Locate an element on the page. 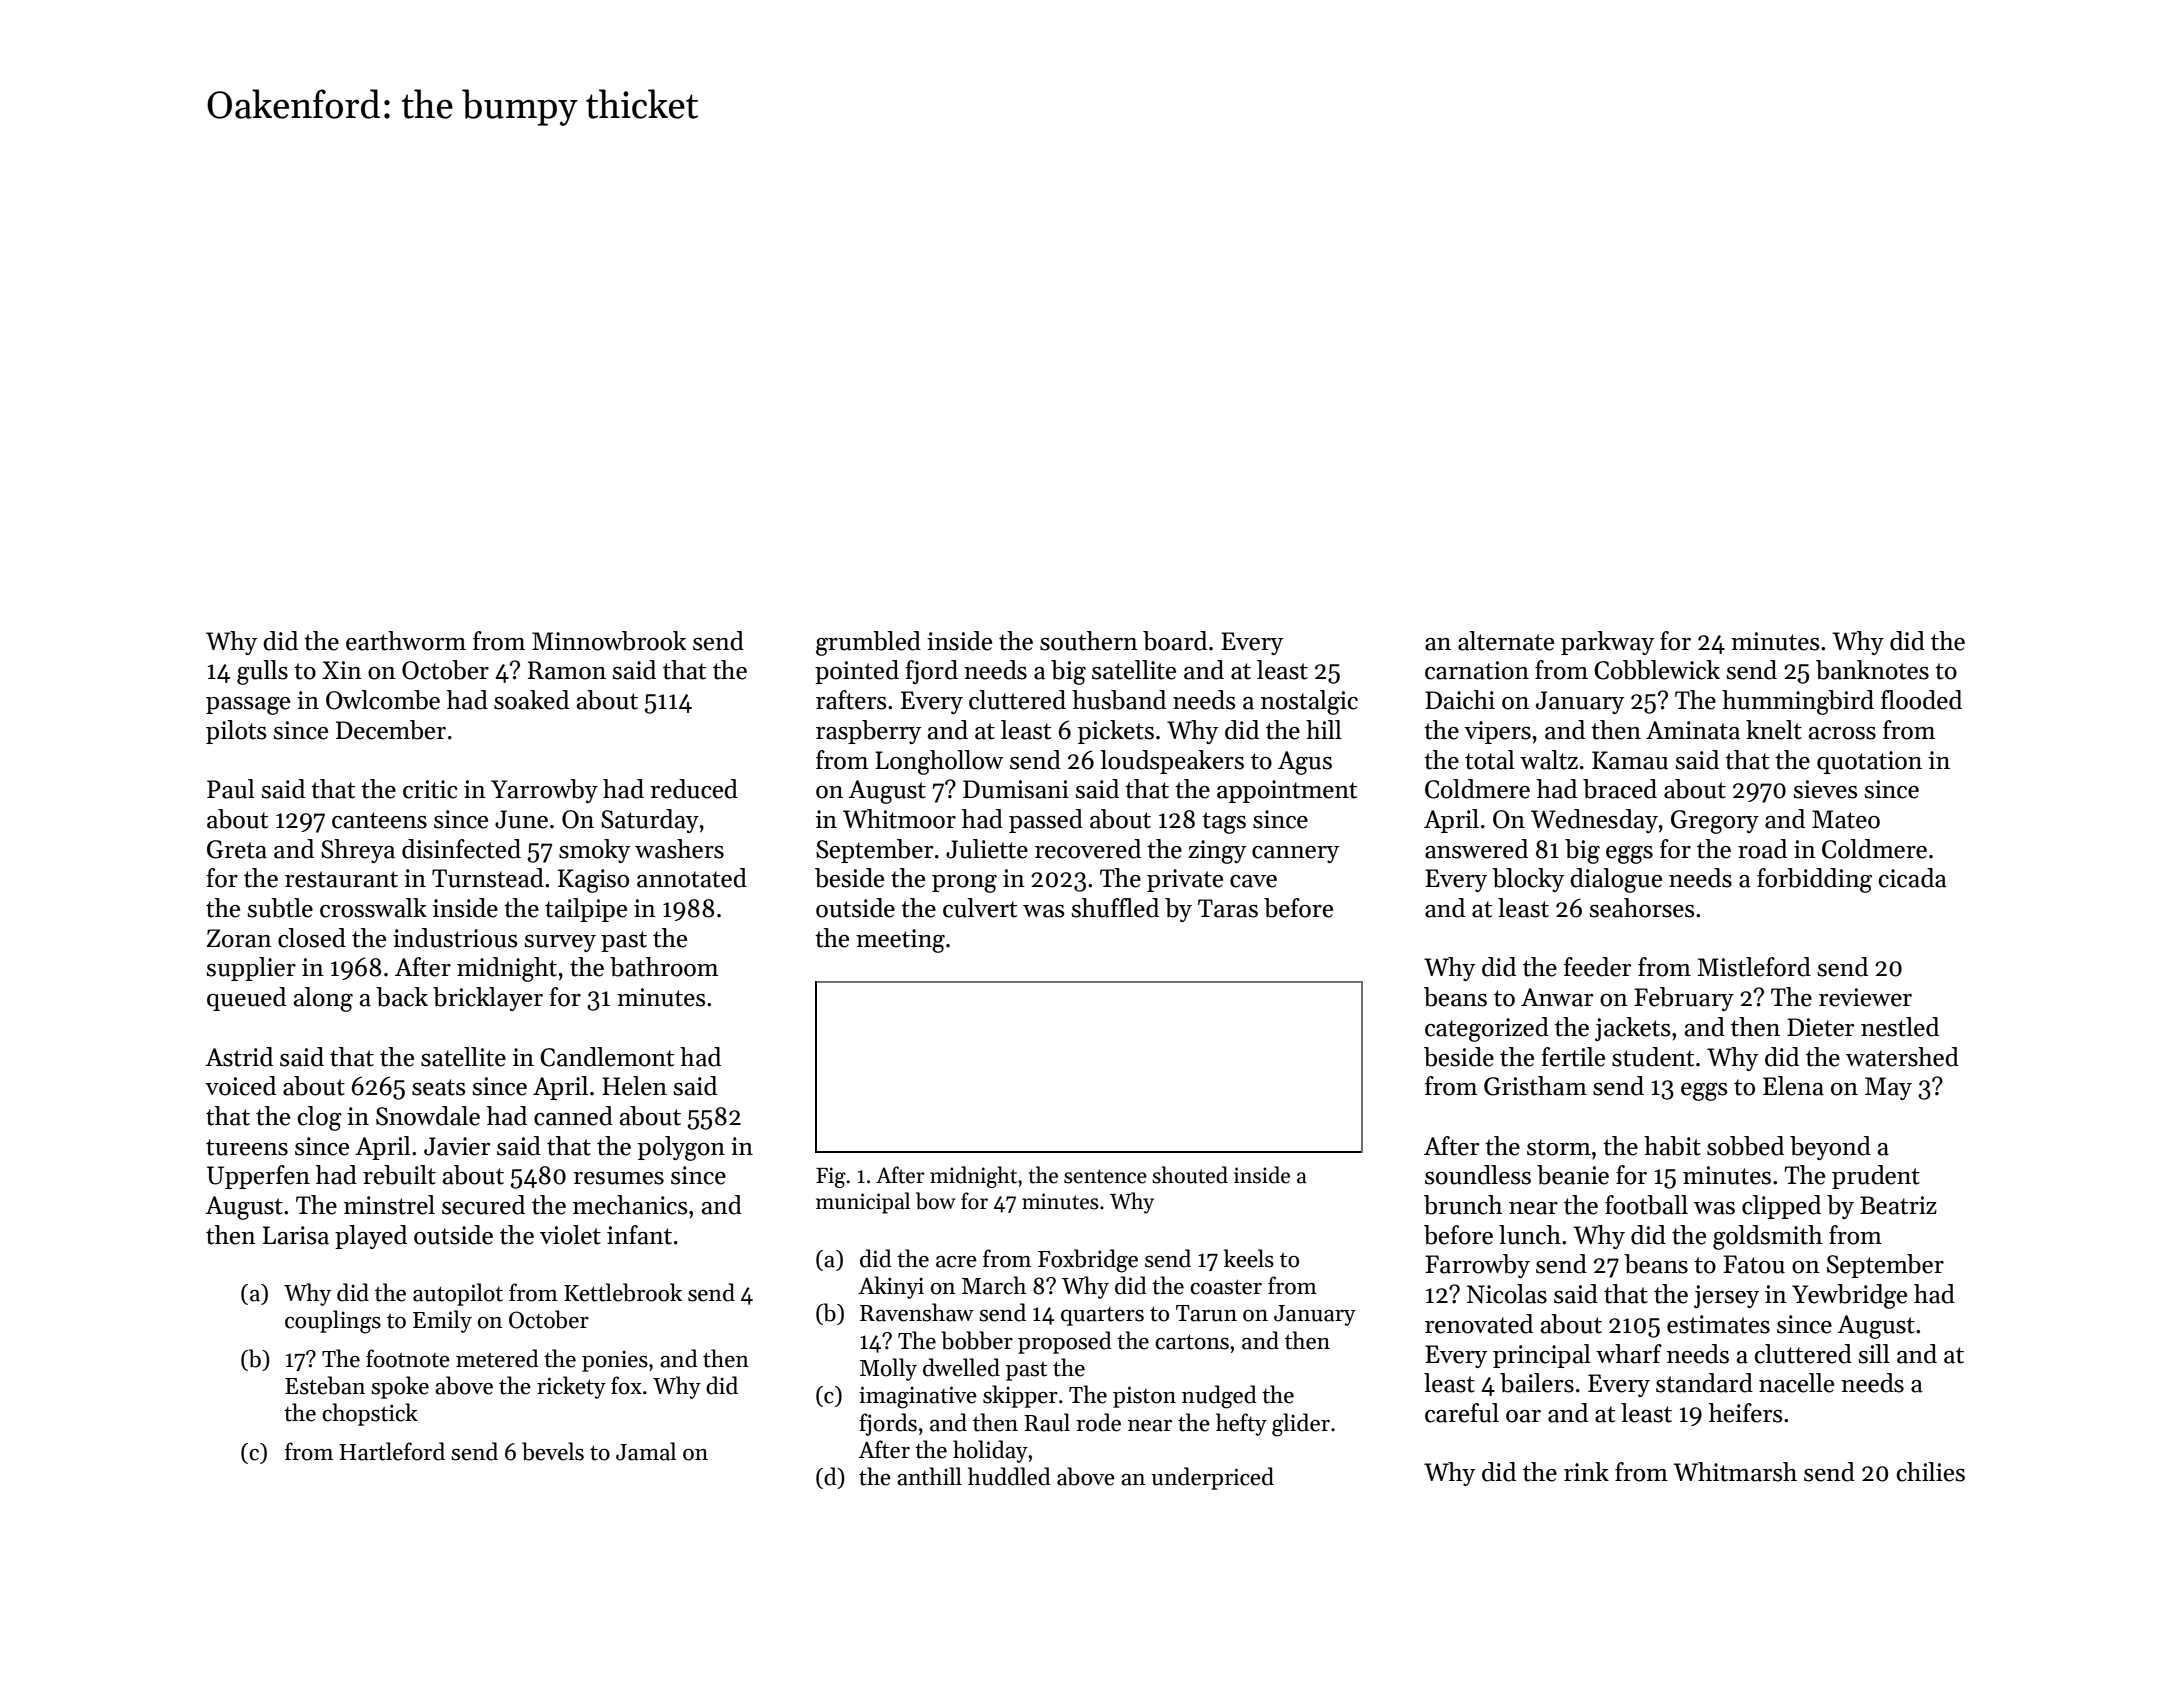 The width and height of the document is (2178, 1683). cave is located at coordinates (1253, 881).
